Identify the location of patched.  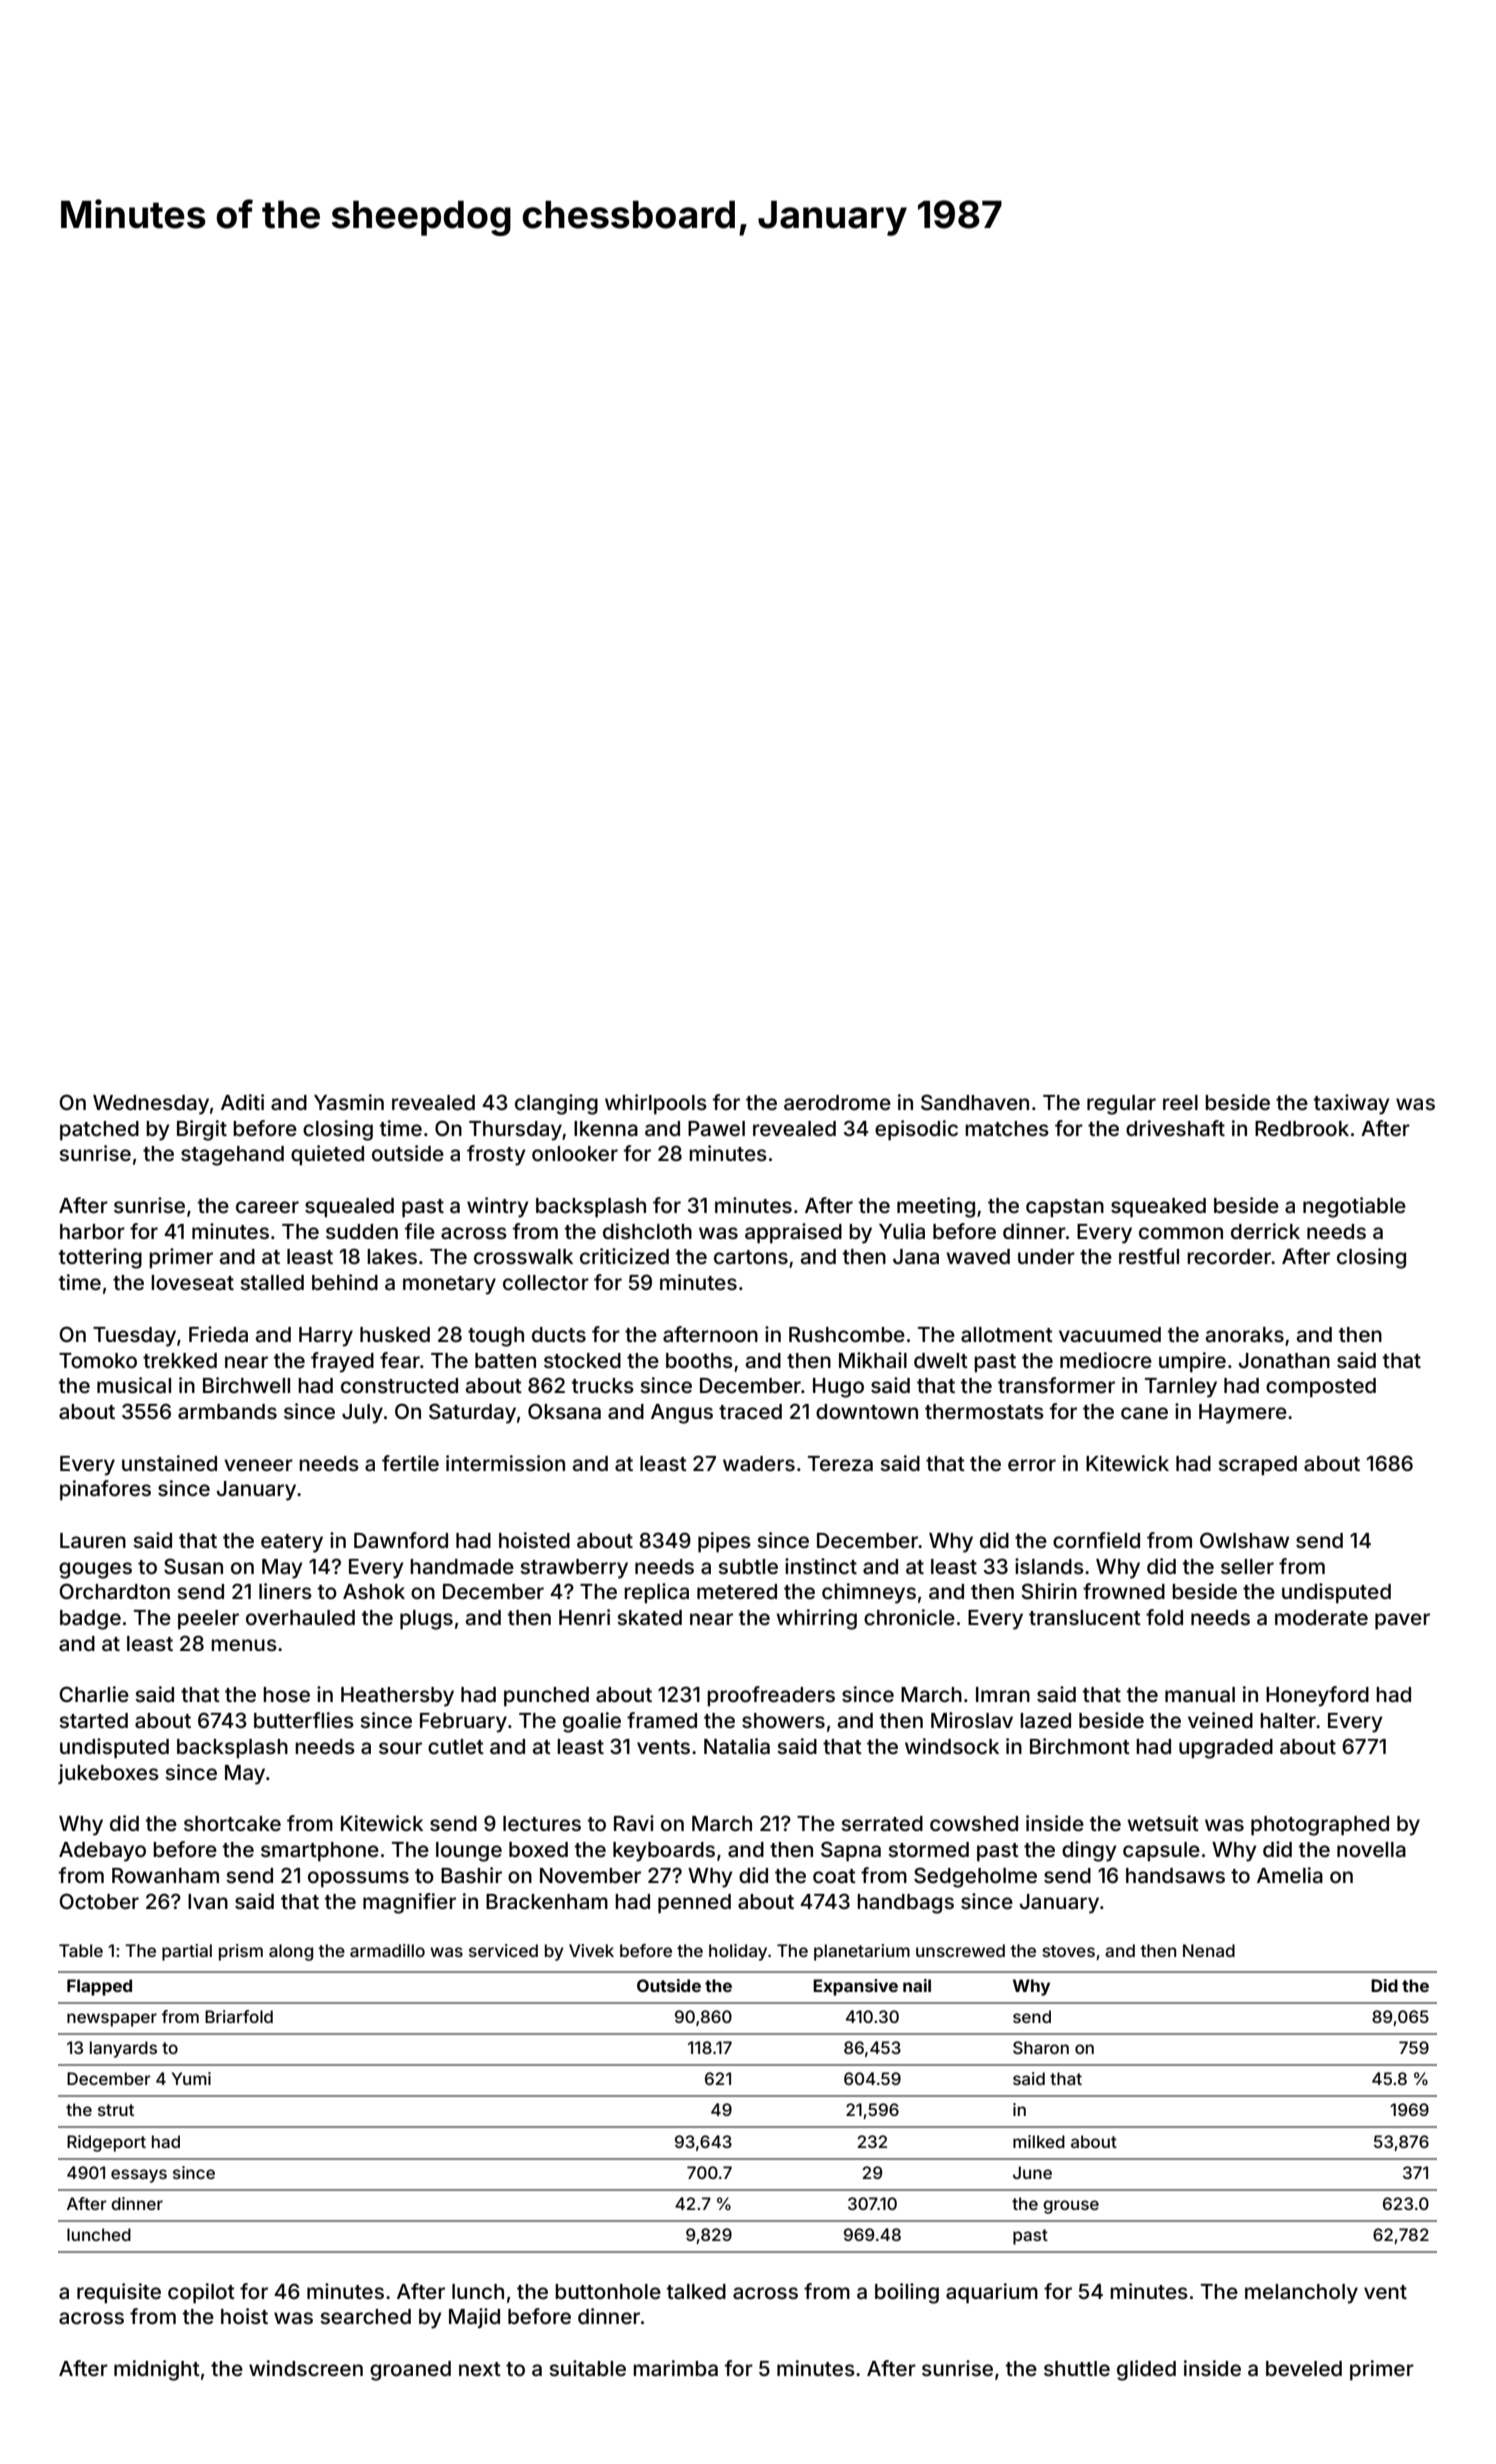
(99, 1131).
